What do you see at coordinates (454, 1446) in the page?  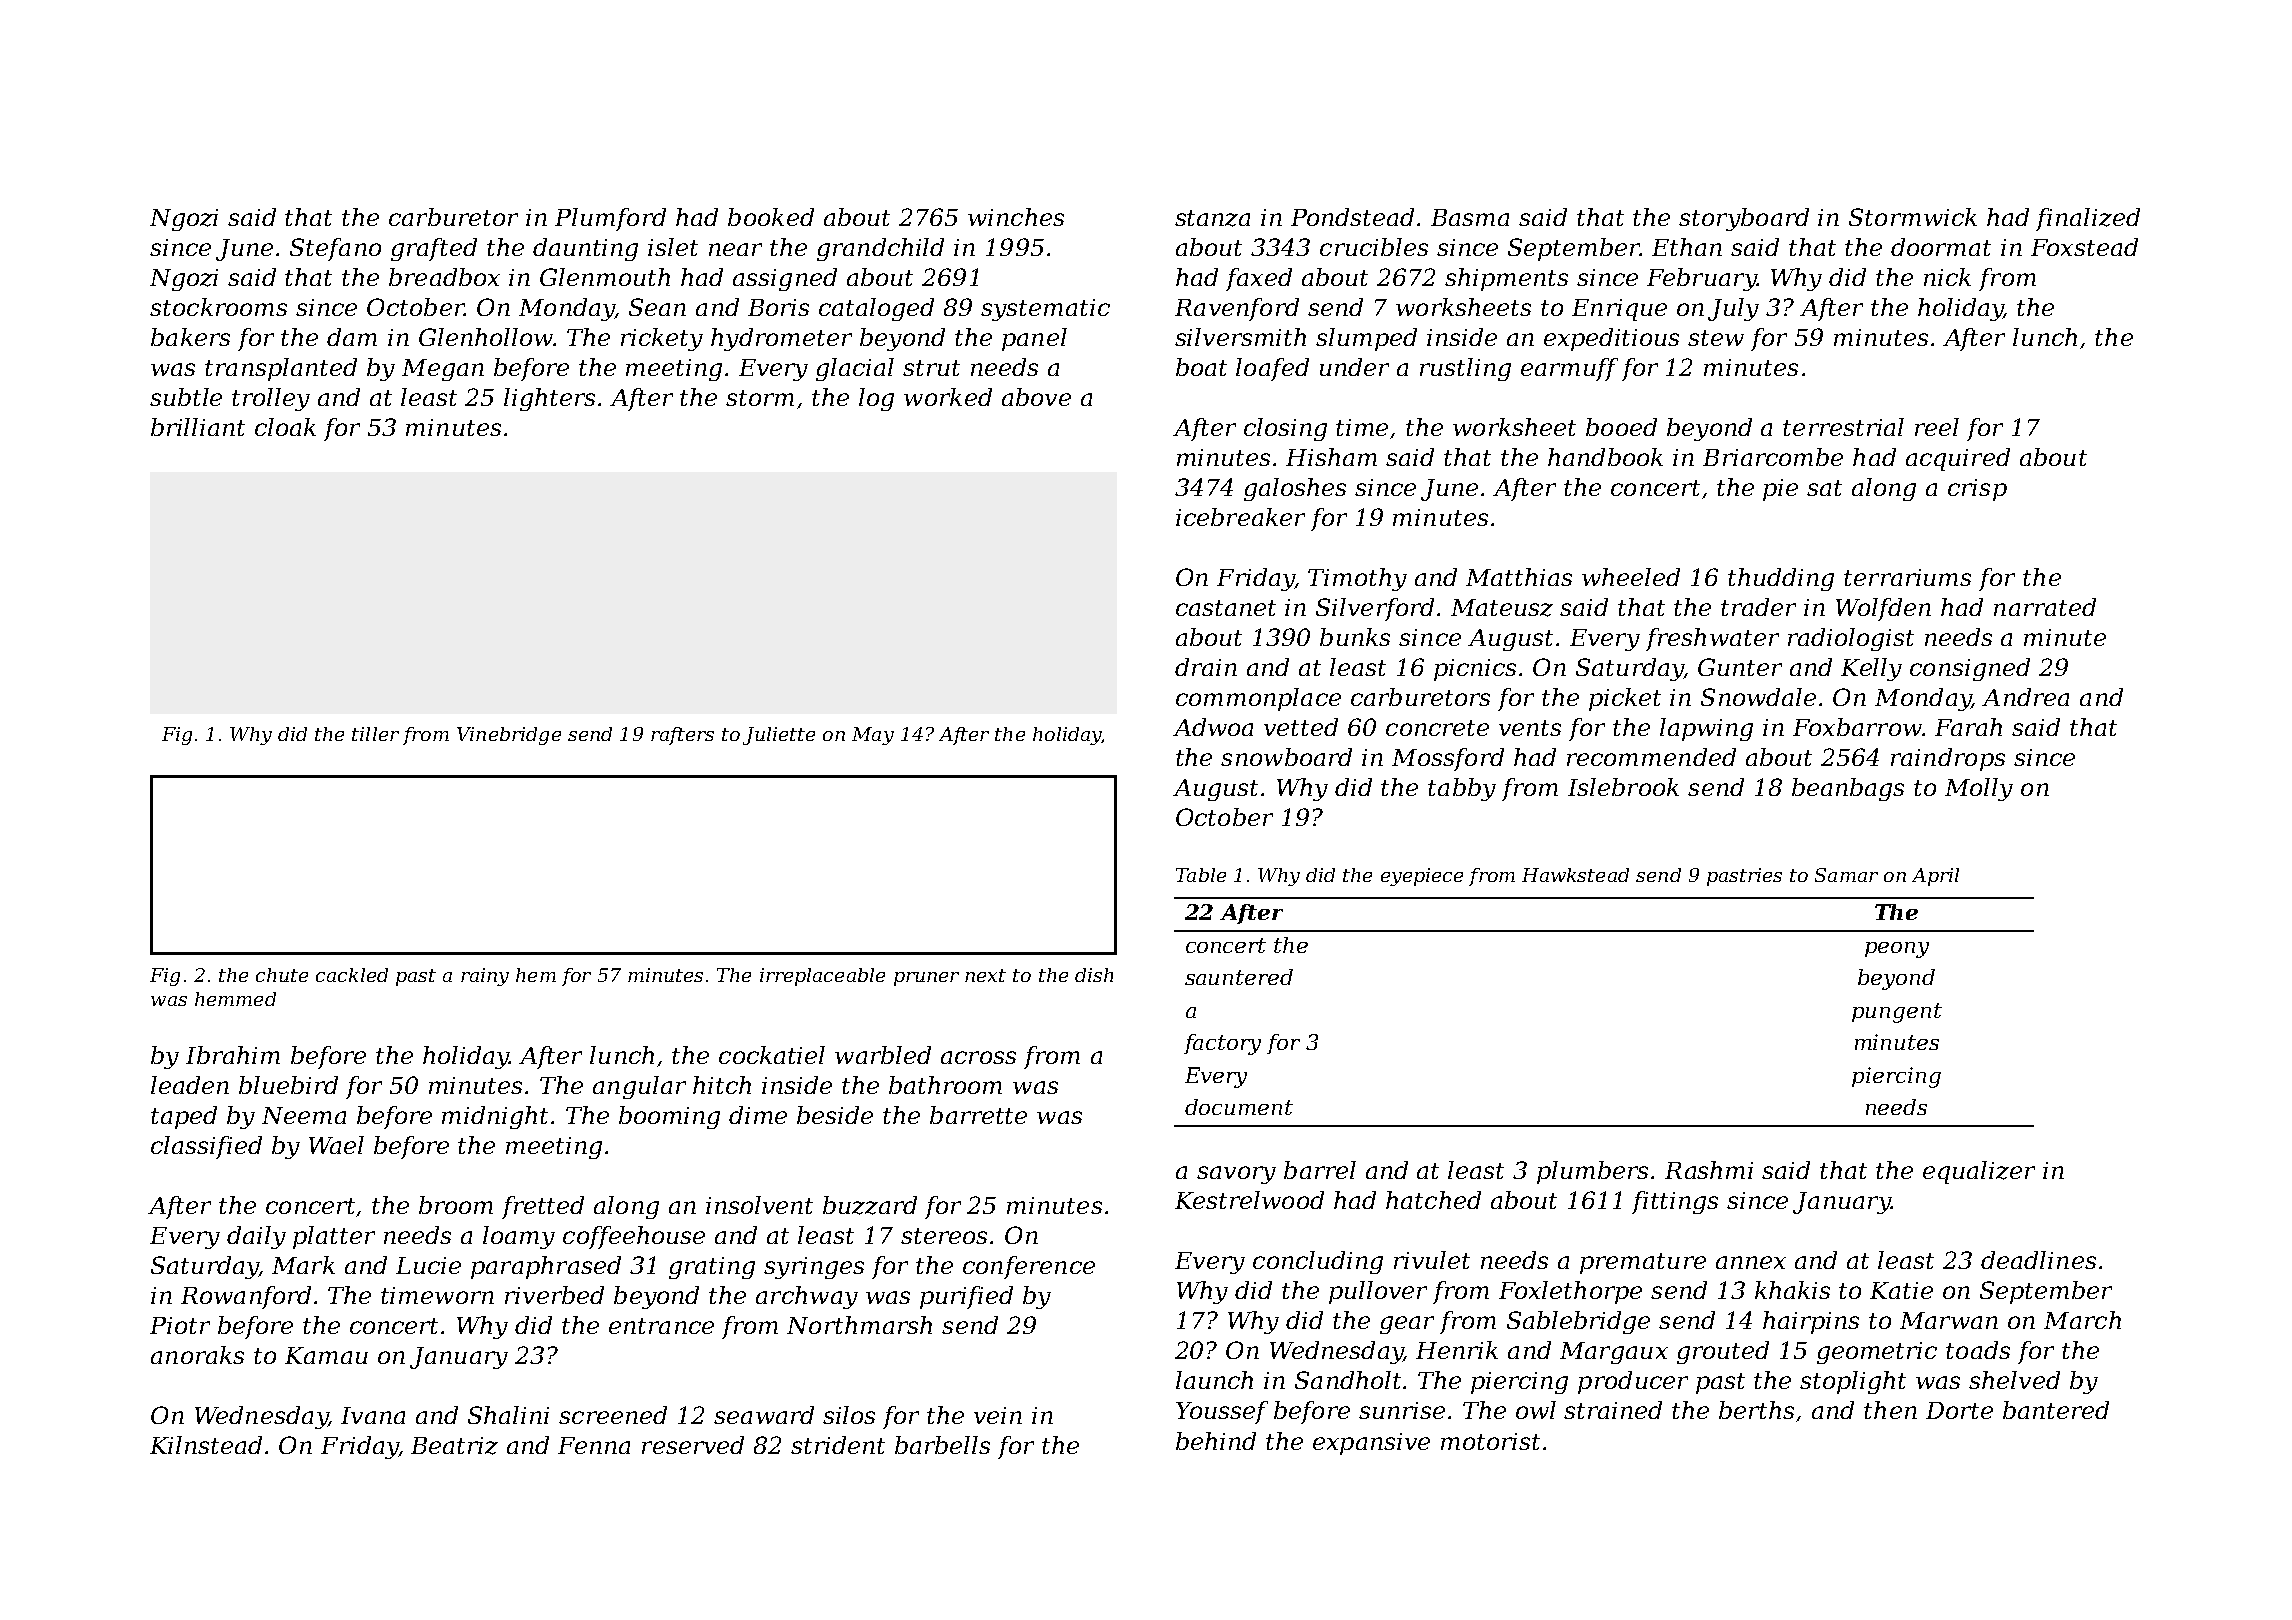 I see `Beatriz` at bounding box center [454, 1446].
